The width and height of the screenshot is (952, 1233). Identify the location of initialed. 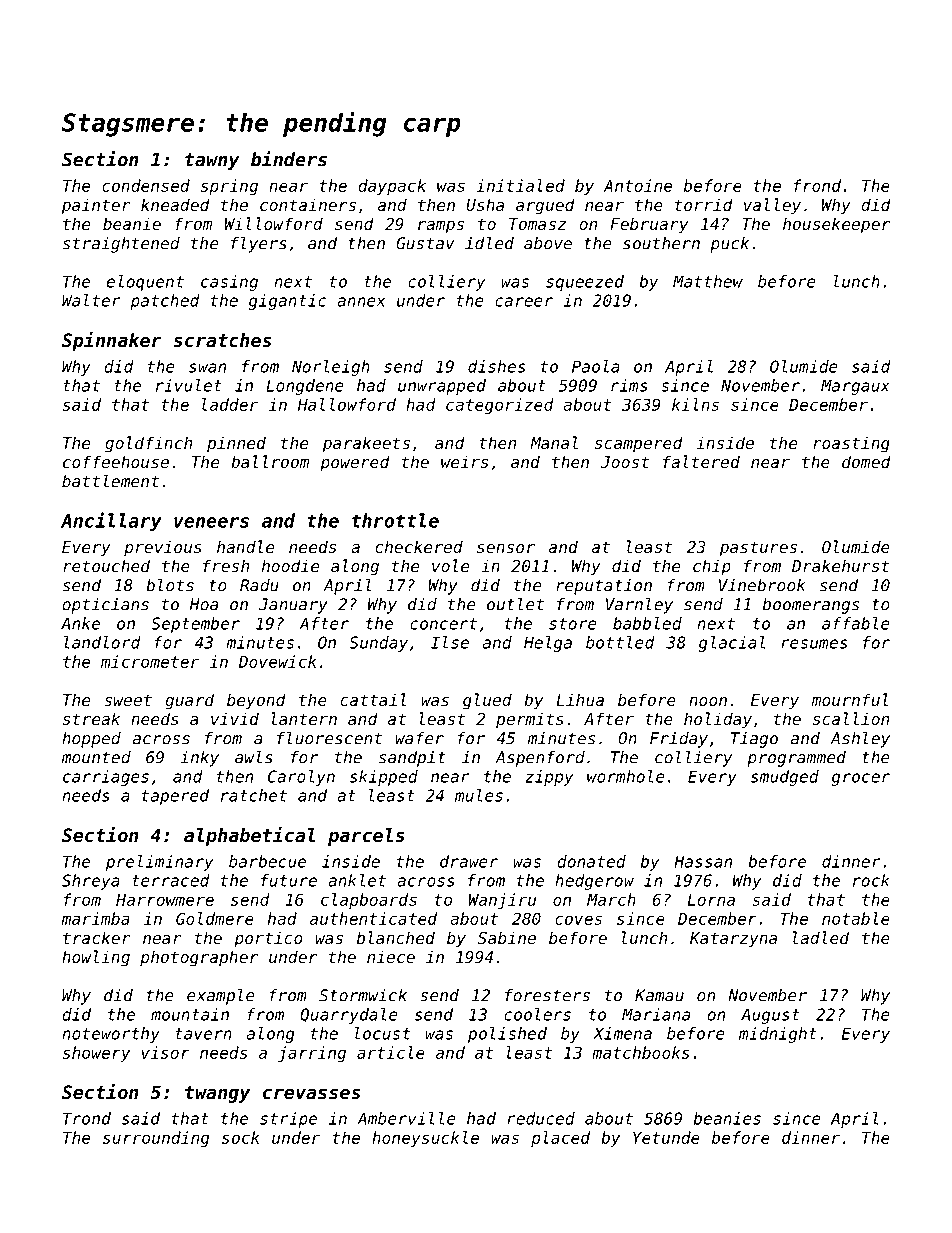
(520, 185).
